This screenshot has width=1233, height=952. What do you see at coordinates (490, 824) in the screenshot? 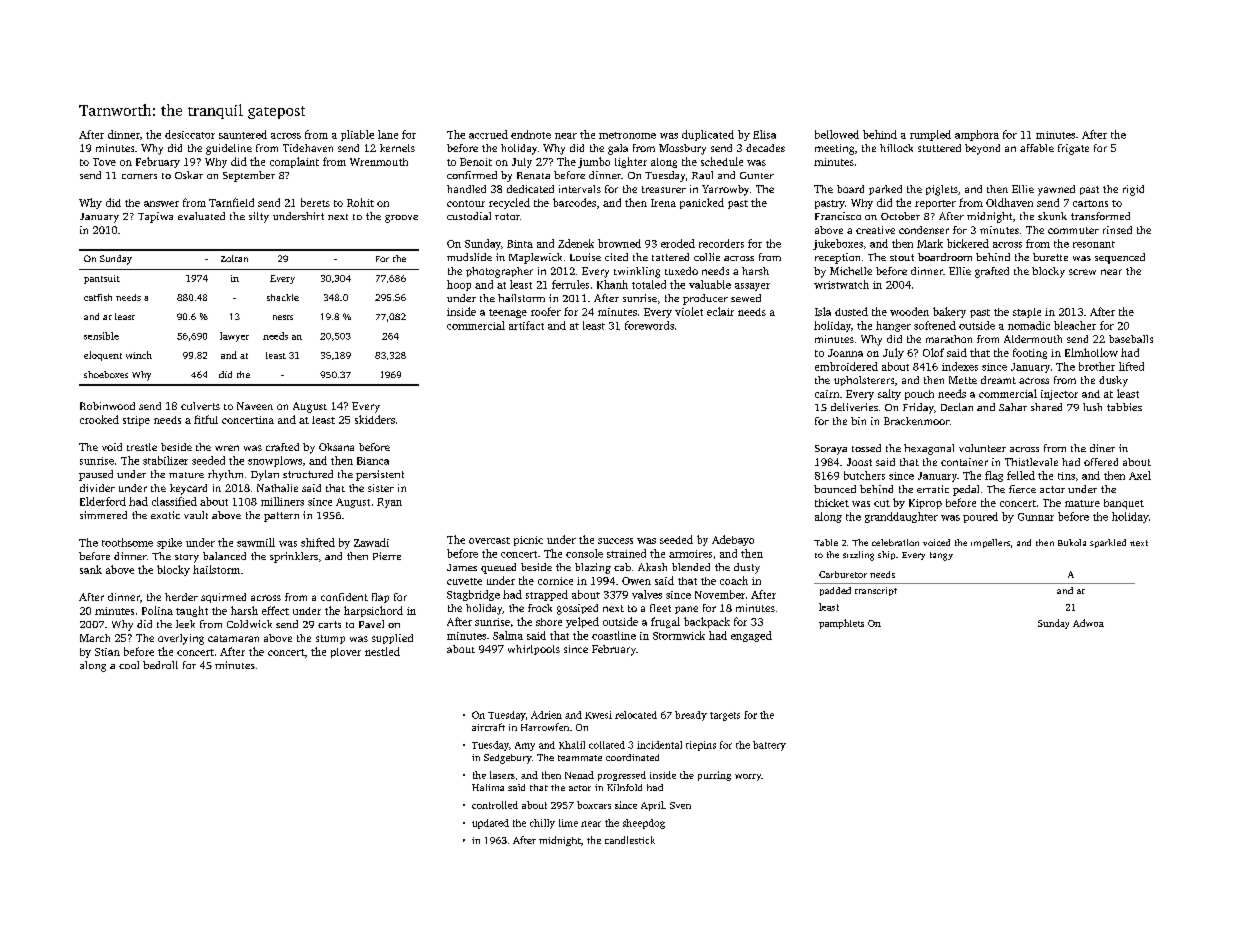
I see `updated` at bounding box center [490, 824].
